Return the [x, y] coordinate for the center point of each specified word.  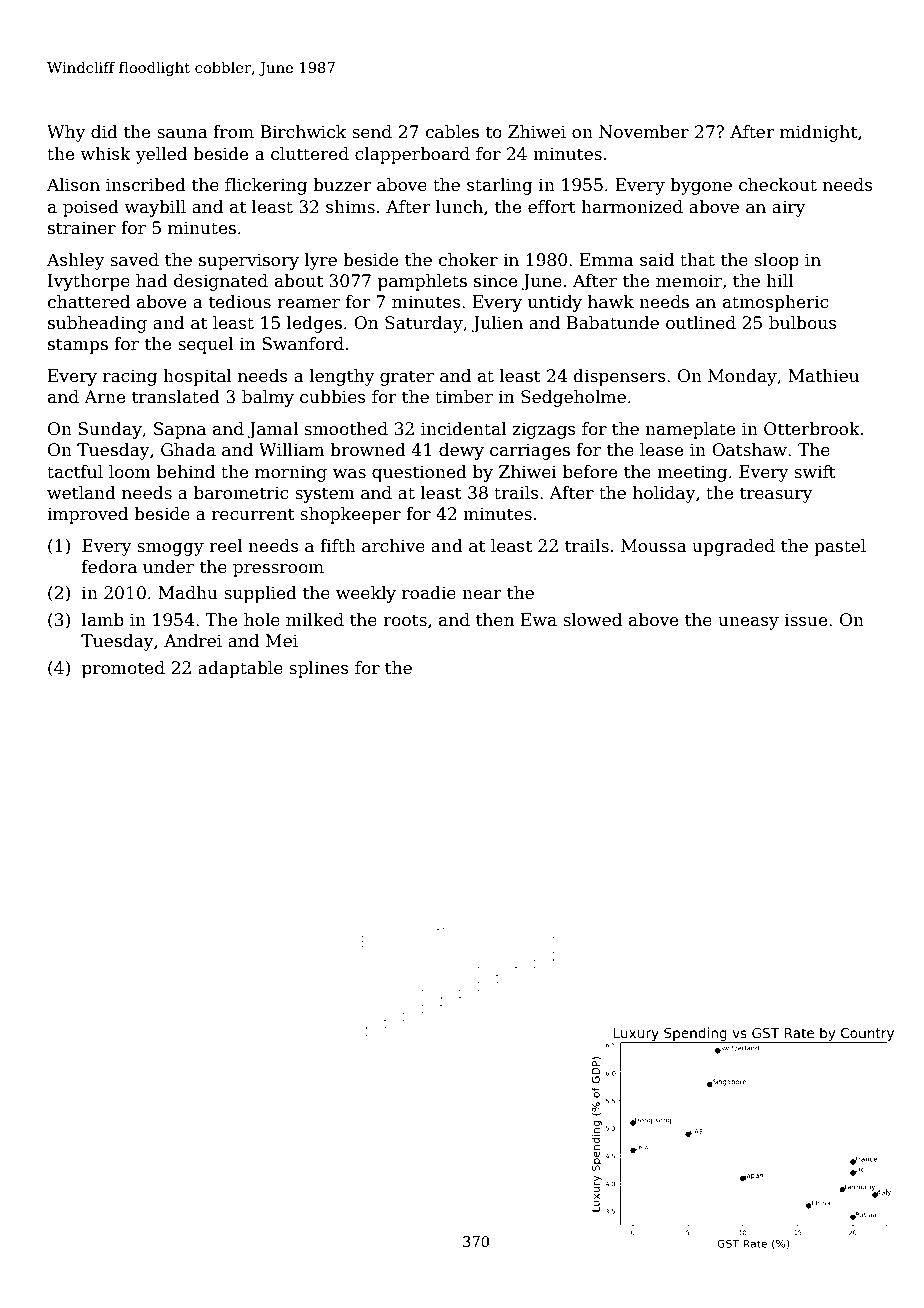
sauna [182, 134]
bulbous [803, 323]
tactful [75, 472]
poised [91, 208]
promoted [123, 669]
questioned [419, 473]
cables [452, 132]
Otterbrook [812, 429]
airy [789, 208]
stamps [78, 346]
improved [87, 515]
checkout [778, 185]
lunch [459, 207]
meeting [692, 473]
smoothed [346, 429]
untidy [555, 303]
